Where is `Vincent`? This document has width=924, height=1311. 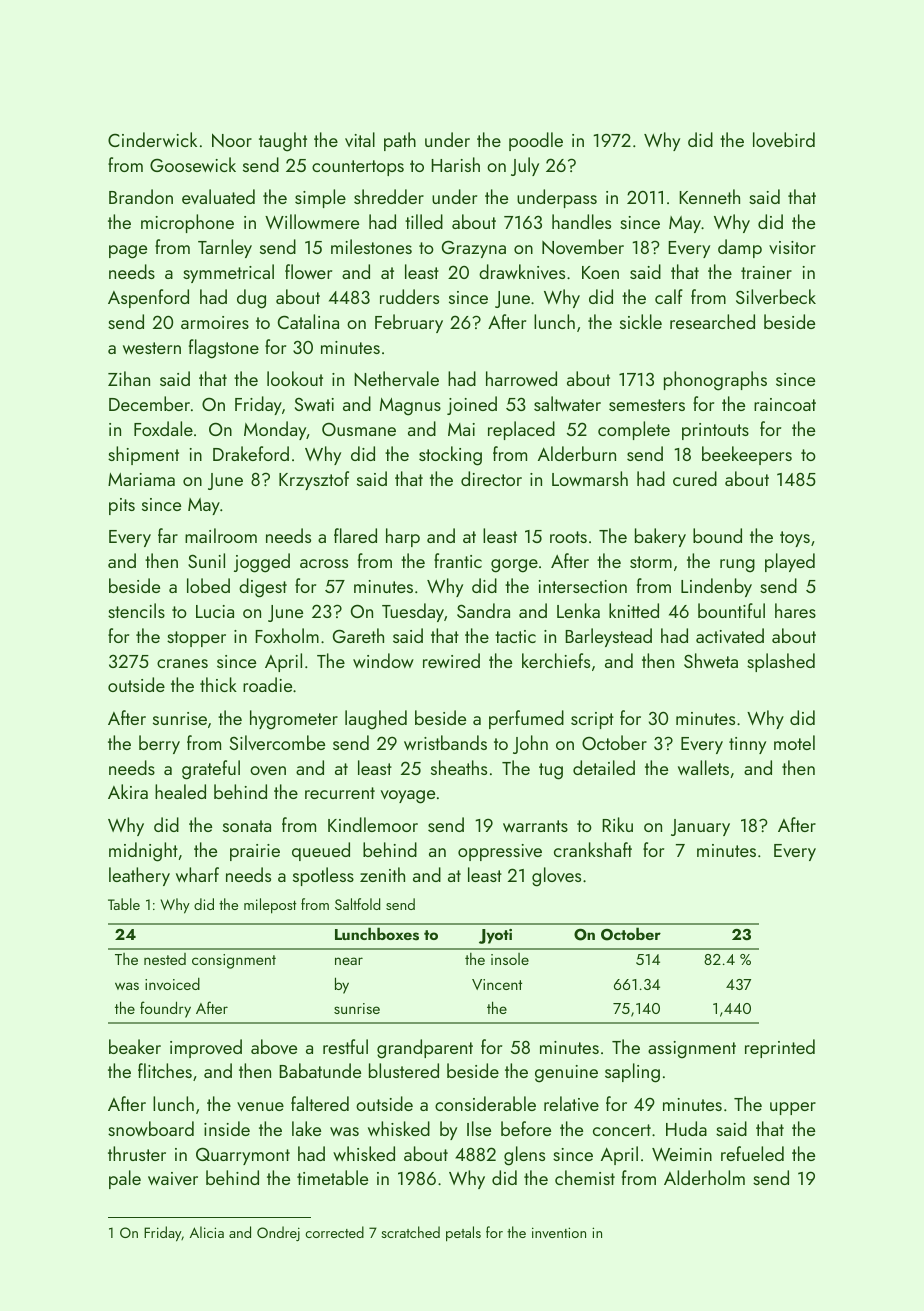 Vincent is located at coordinates (497, 984).
